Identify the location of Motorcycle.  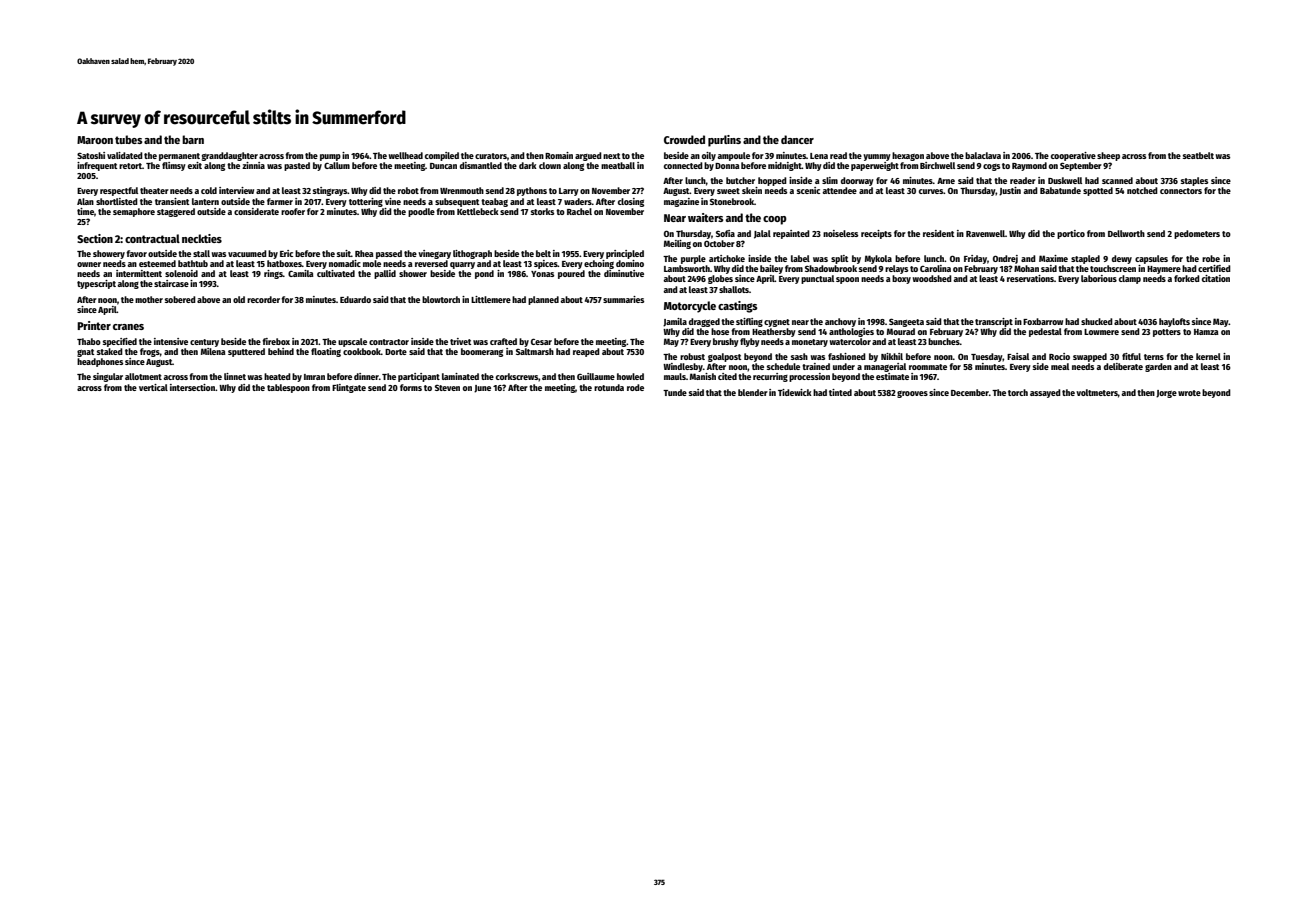
(690, 307).
